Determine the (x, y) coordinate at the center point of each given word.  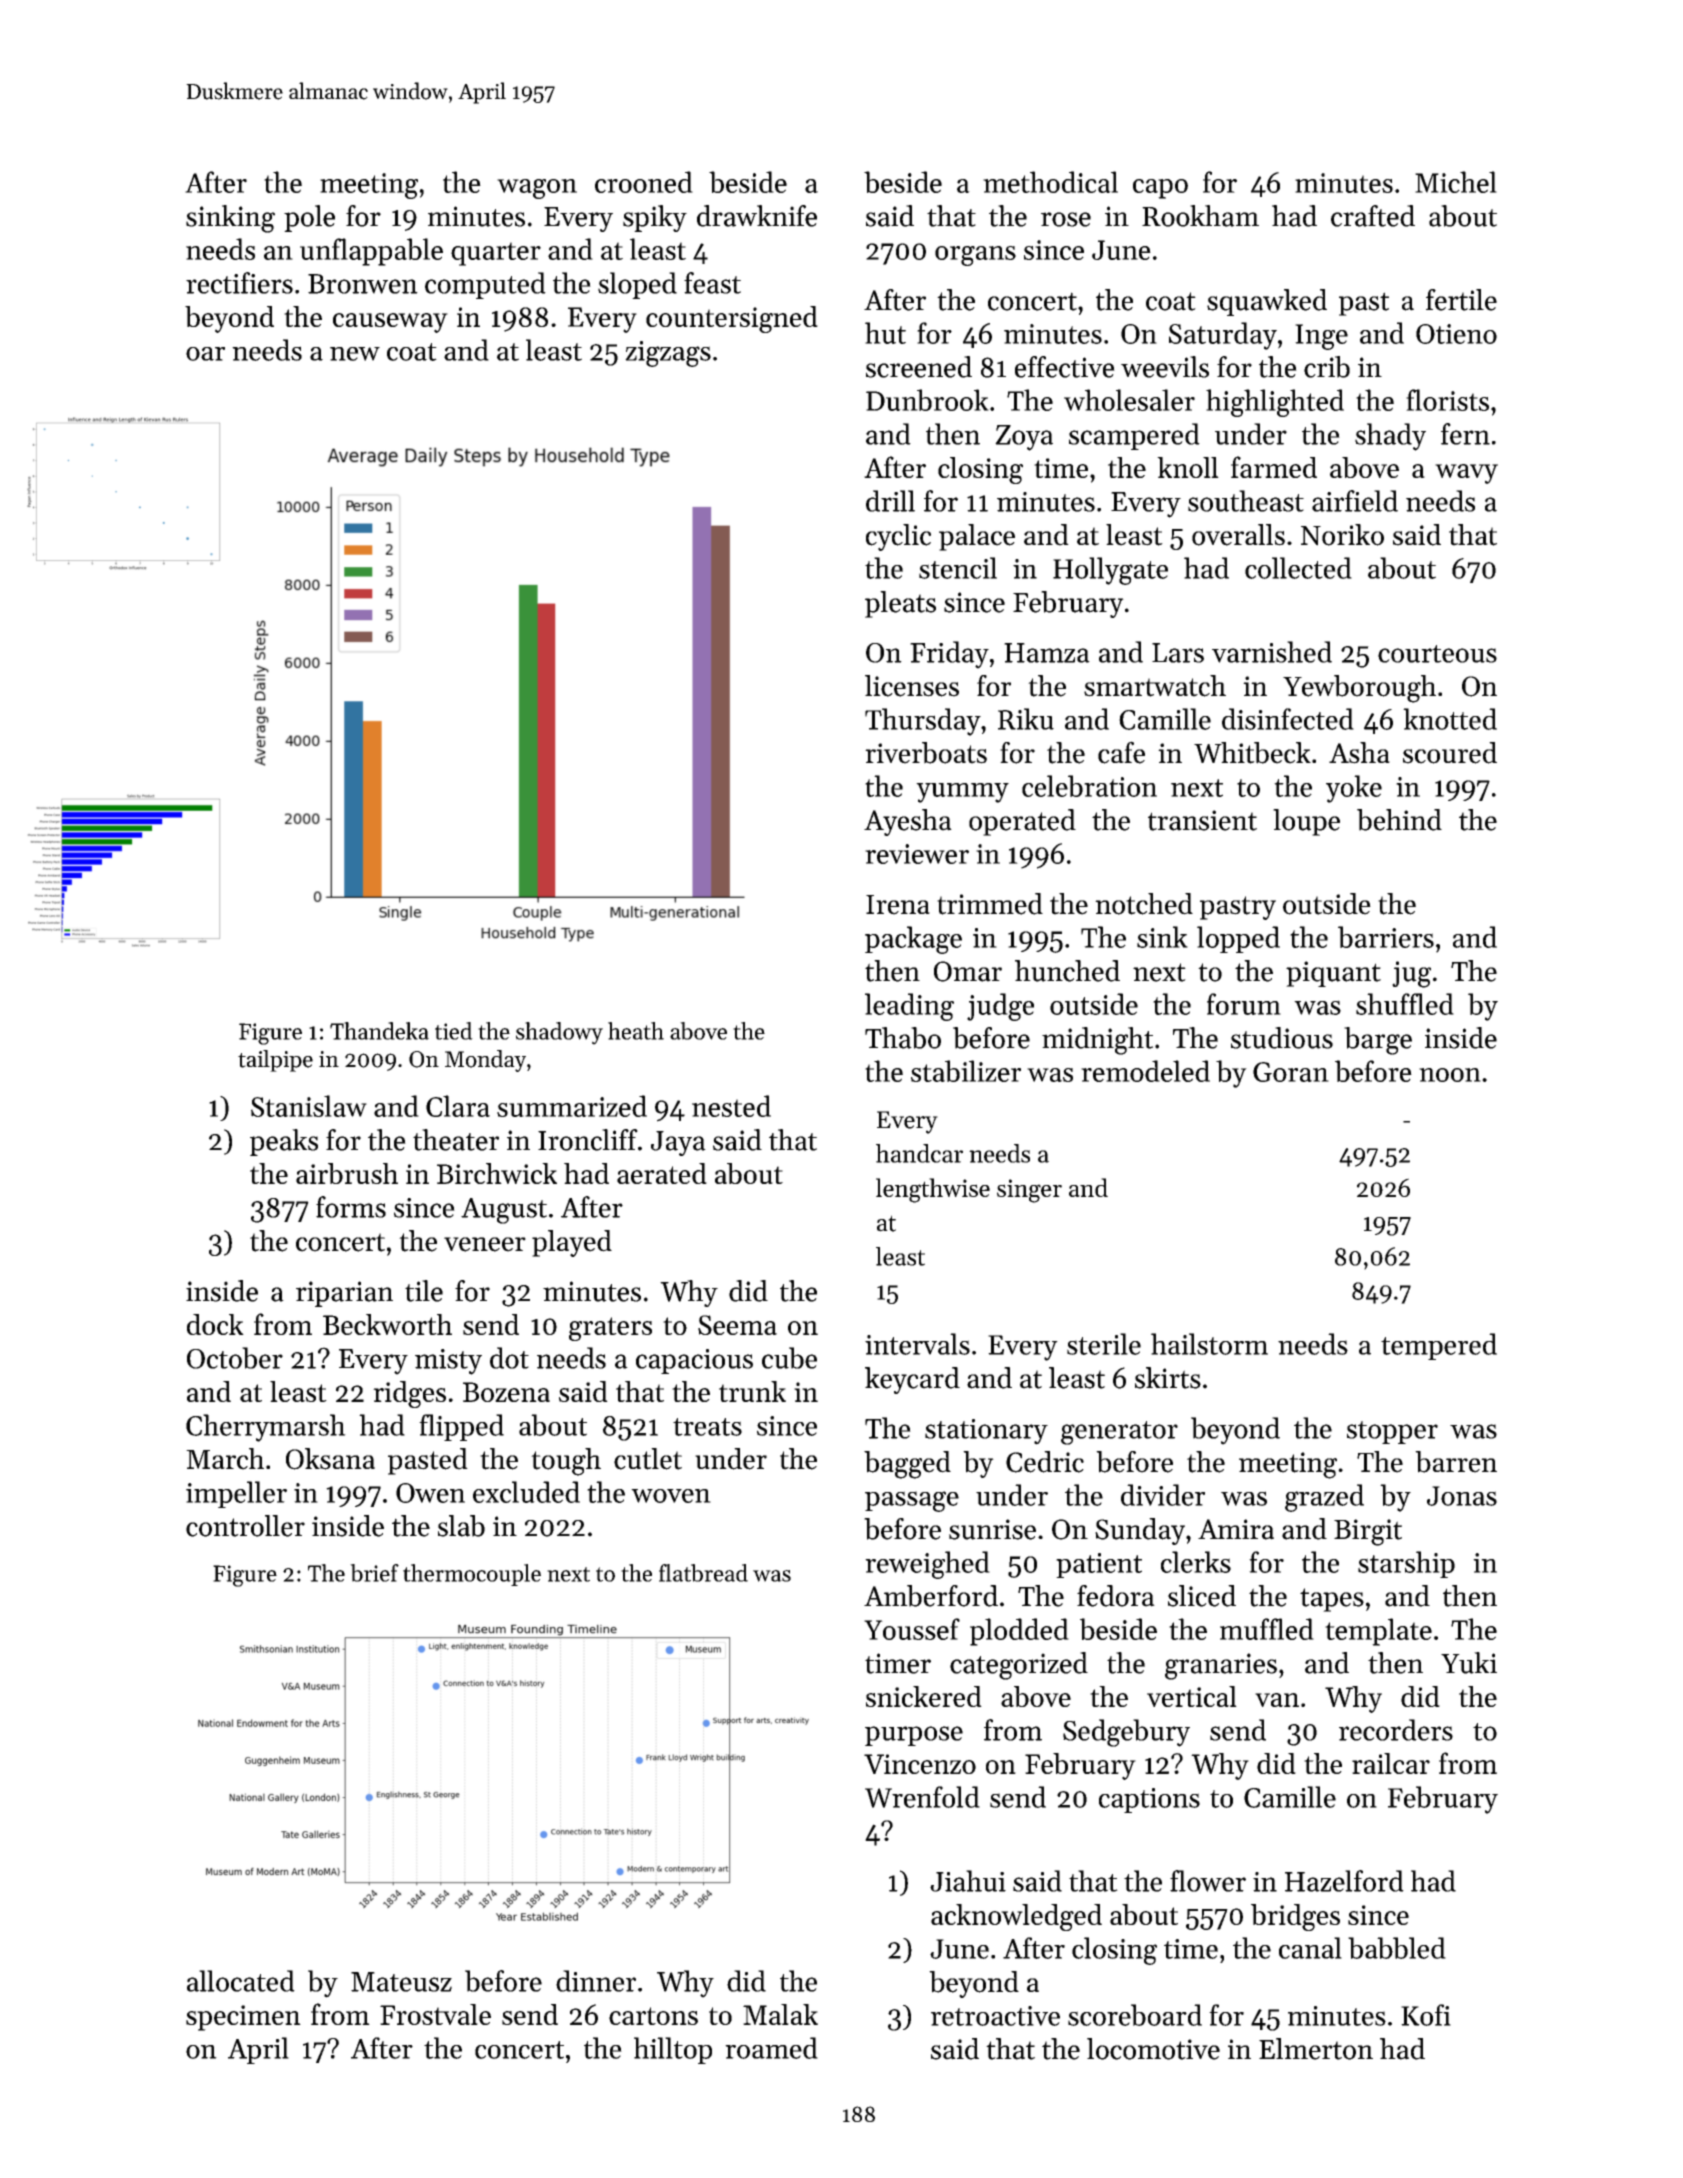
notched (1144, 904)
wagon (537, 189)
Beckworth (387, 1324)
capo (1160, 189)
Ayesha (908, 822)
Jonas (1462, 1496)
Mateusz (401, 1982)
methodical (1050, 182)
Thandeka (379, 1031)
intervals (917, 1344)
